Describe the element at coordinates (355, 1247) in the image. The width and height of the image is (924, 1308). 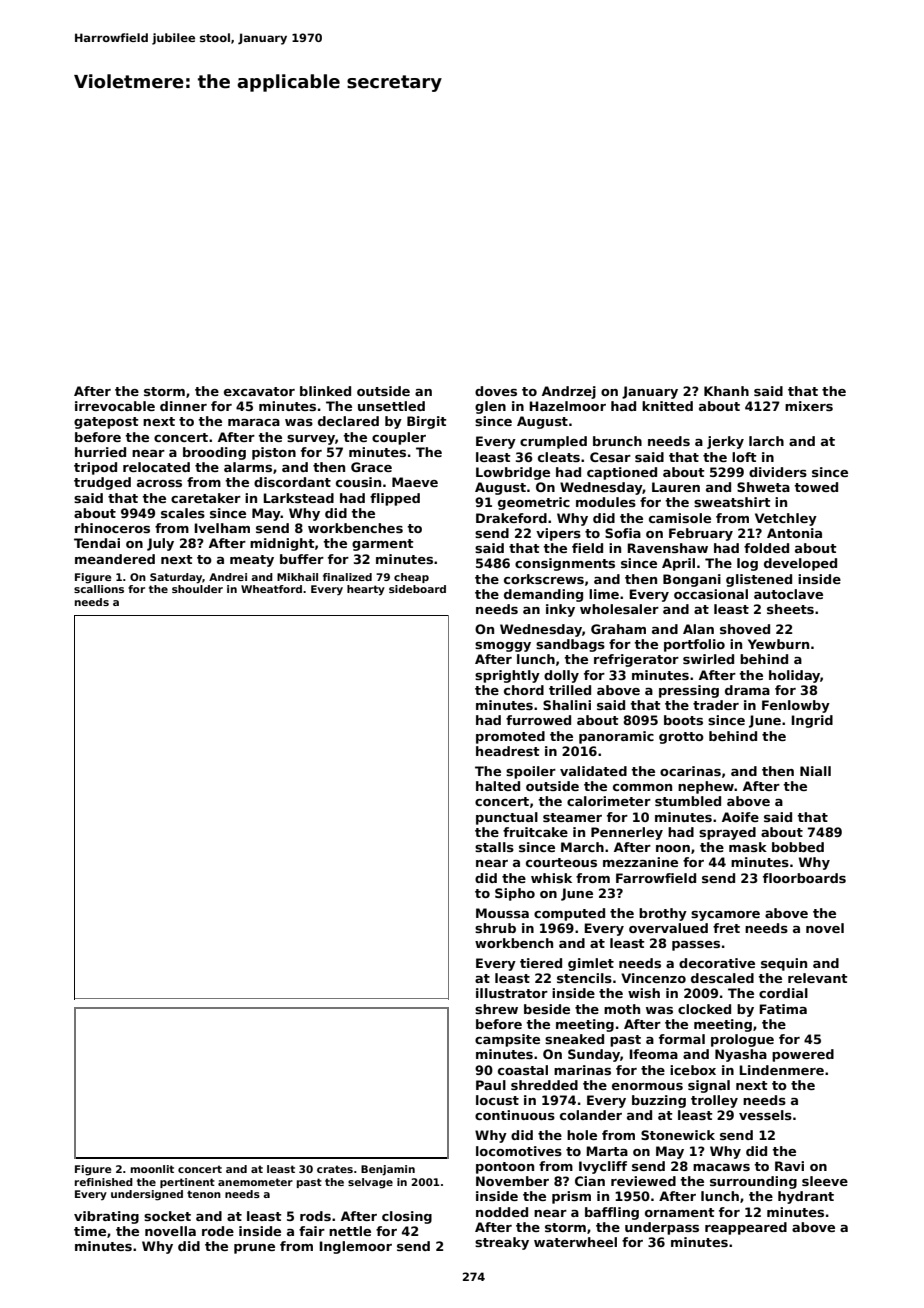
I see `Inglemoor` at that location.
